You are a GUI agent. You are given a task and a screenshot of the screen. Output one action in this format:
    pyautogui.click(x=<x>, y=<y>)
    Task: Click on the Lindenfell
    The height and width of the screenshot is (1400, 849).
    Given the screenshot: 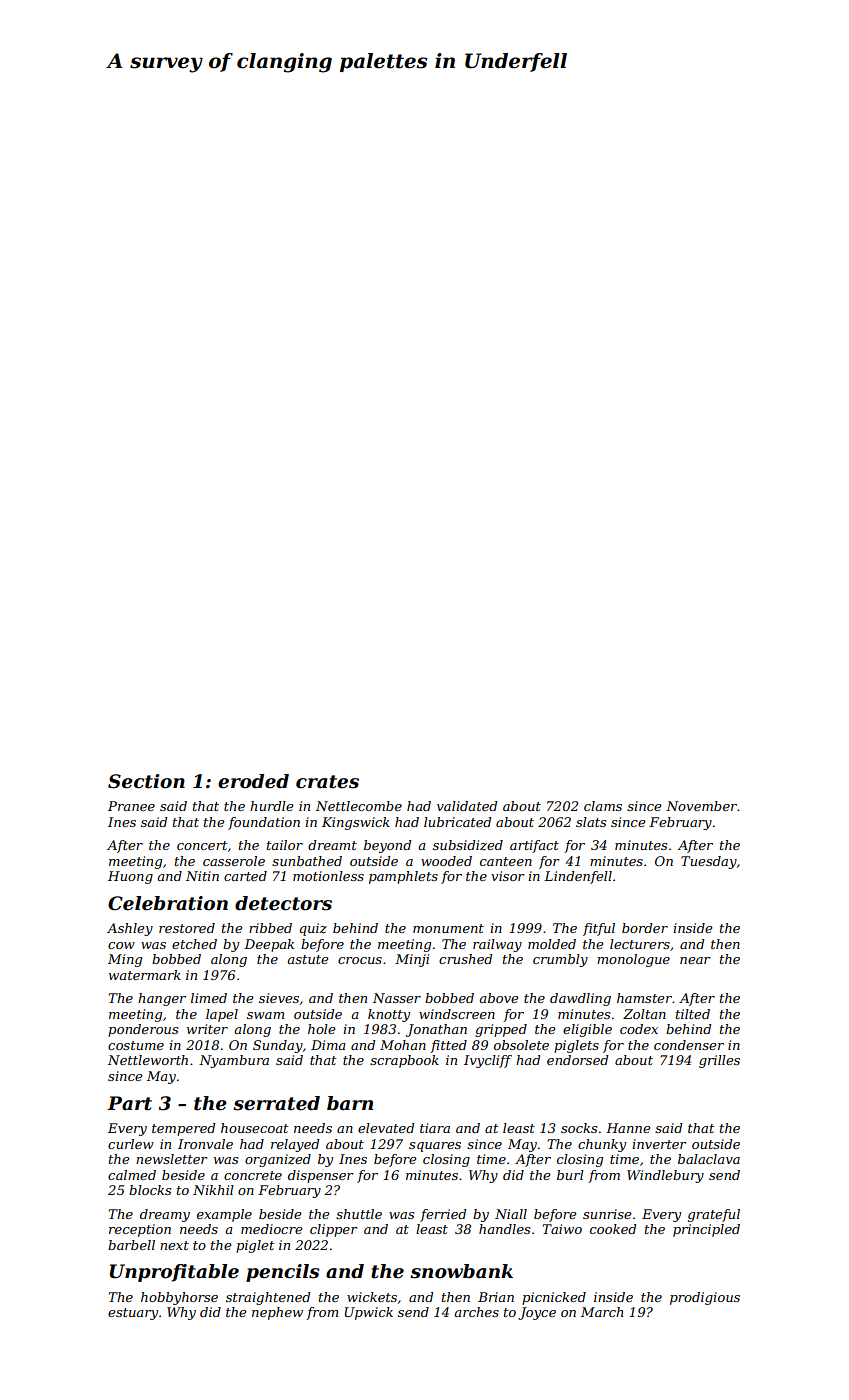 What is the action you would take?
    pyautogui.click(x=578, y=877)
